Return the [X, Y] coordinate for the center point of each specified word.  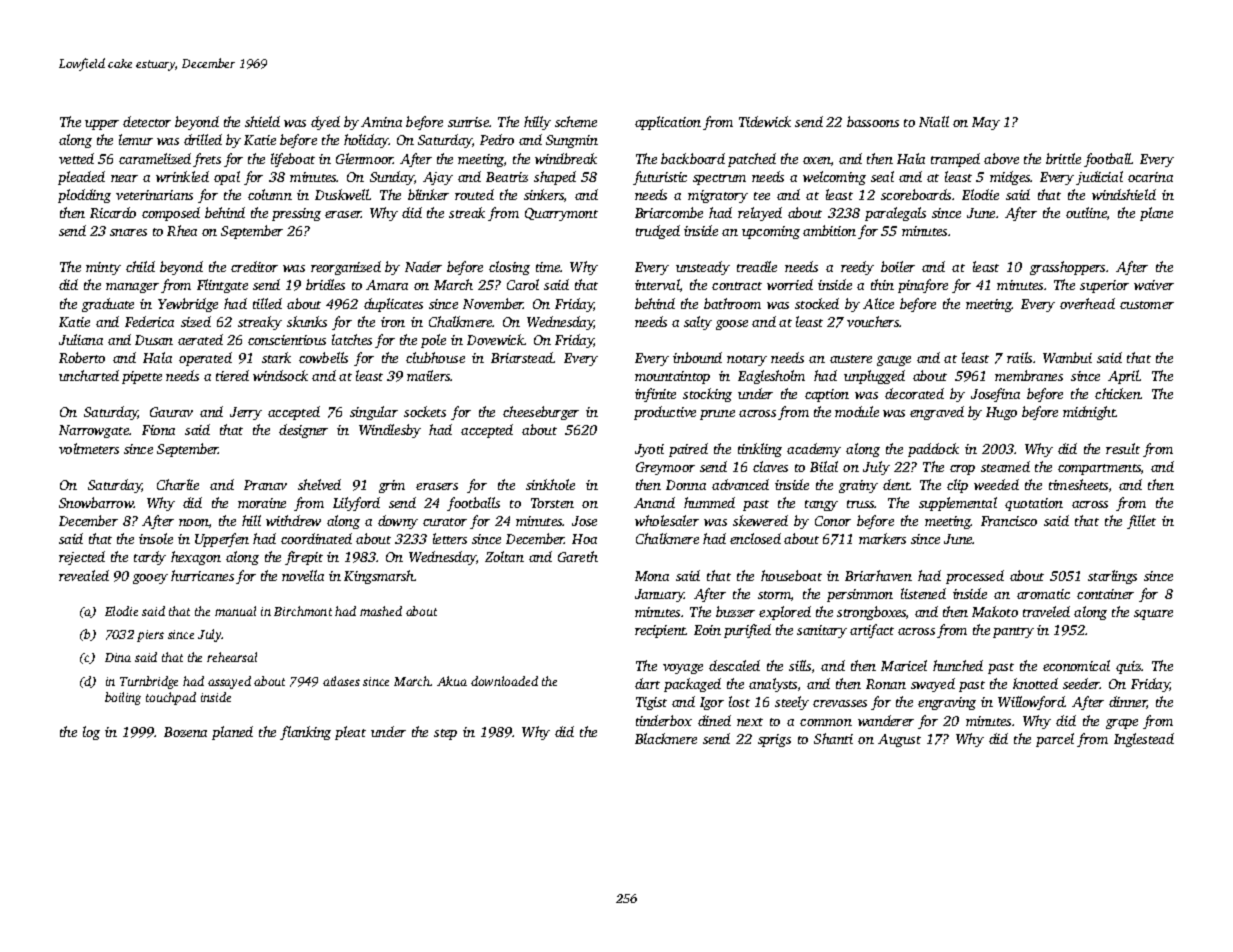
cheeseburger [541, 413]
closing [509, 268]
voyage [683, 669]
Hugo [1001, 413]
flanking [305, 733]
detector [147, 121]
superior [1104, 286]
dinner [1128, 702]
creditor [254, 266]
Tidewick [765, 121]
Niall [934, 121]
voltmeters [89, 448]
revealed [84, 575]
